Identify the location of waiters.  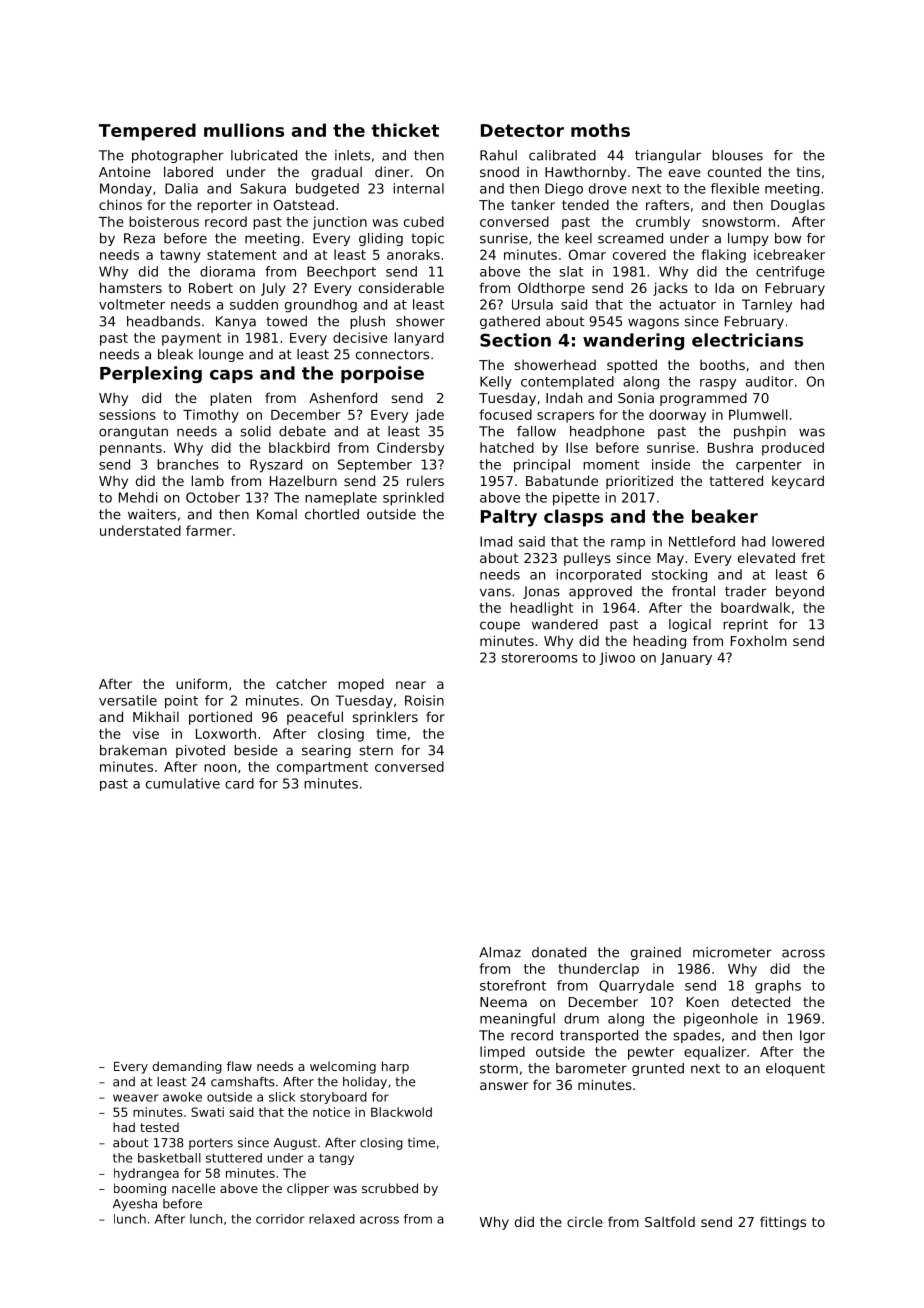
(152, 514).
